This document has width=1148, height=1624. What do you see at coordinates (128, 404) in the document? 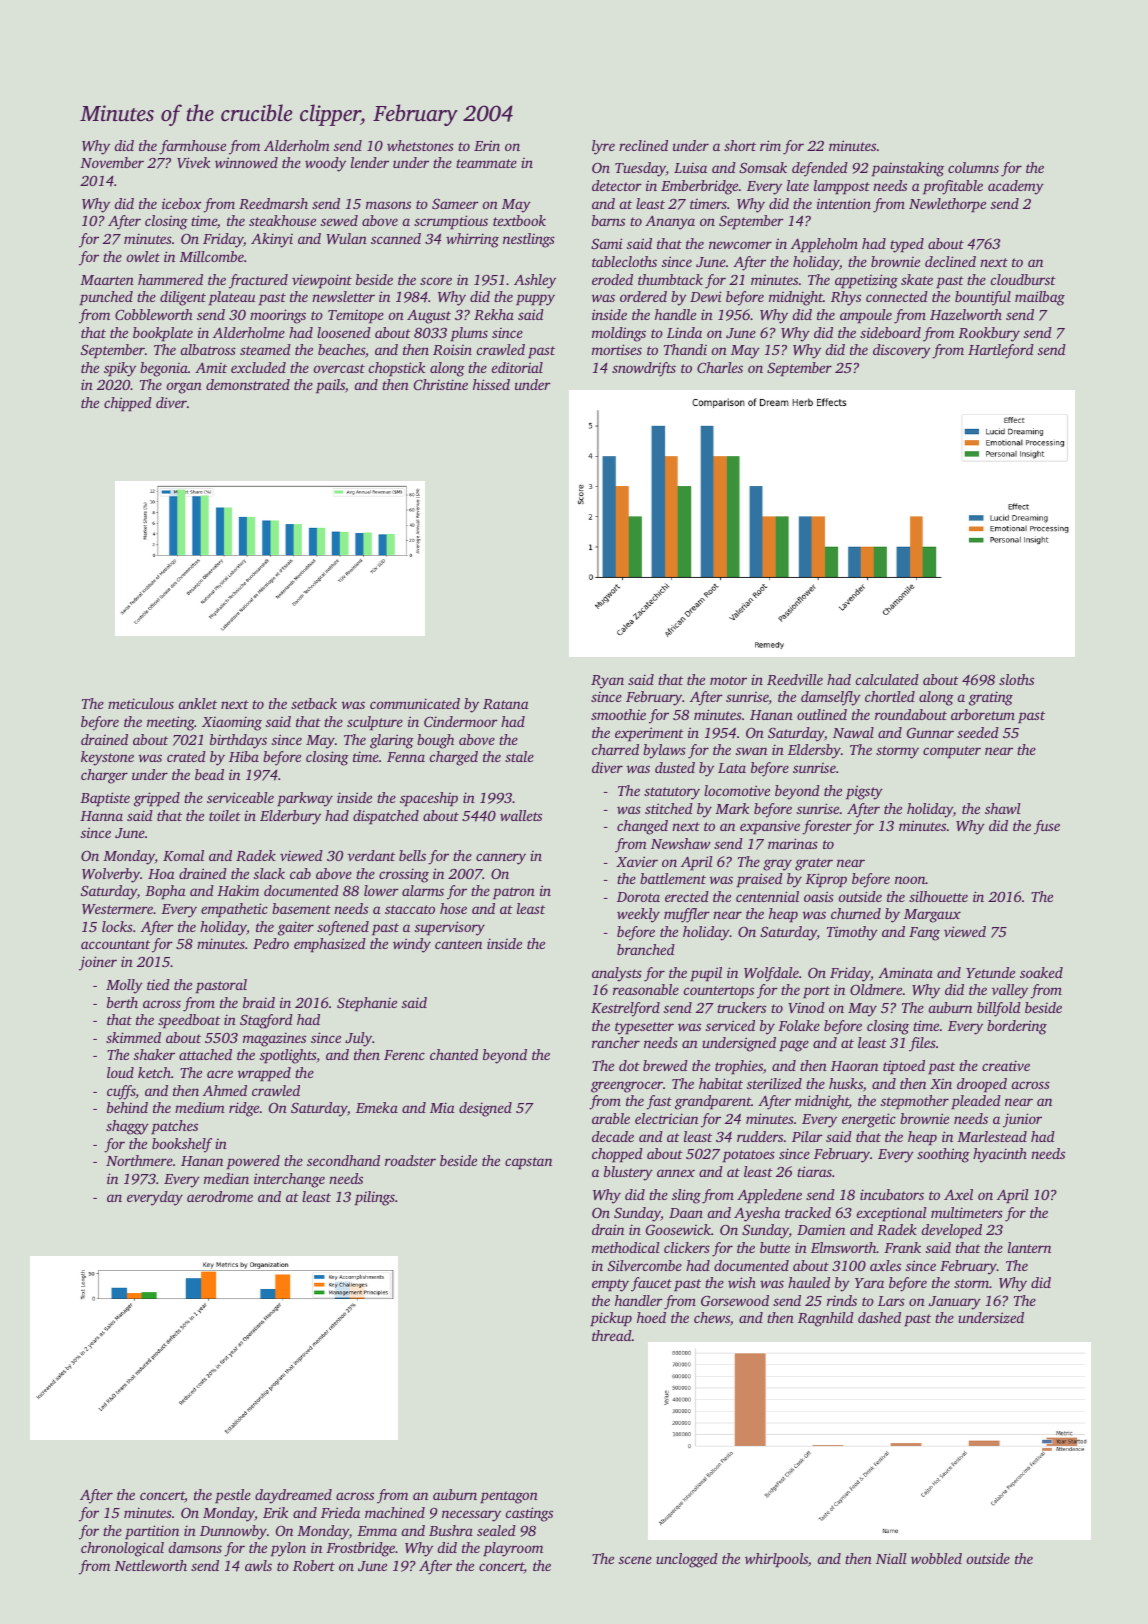
I see `chipped` at bounding box center [128, 404].
